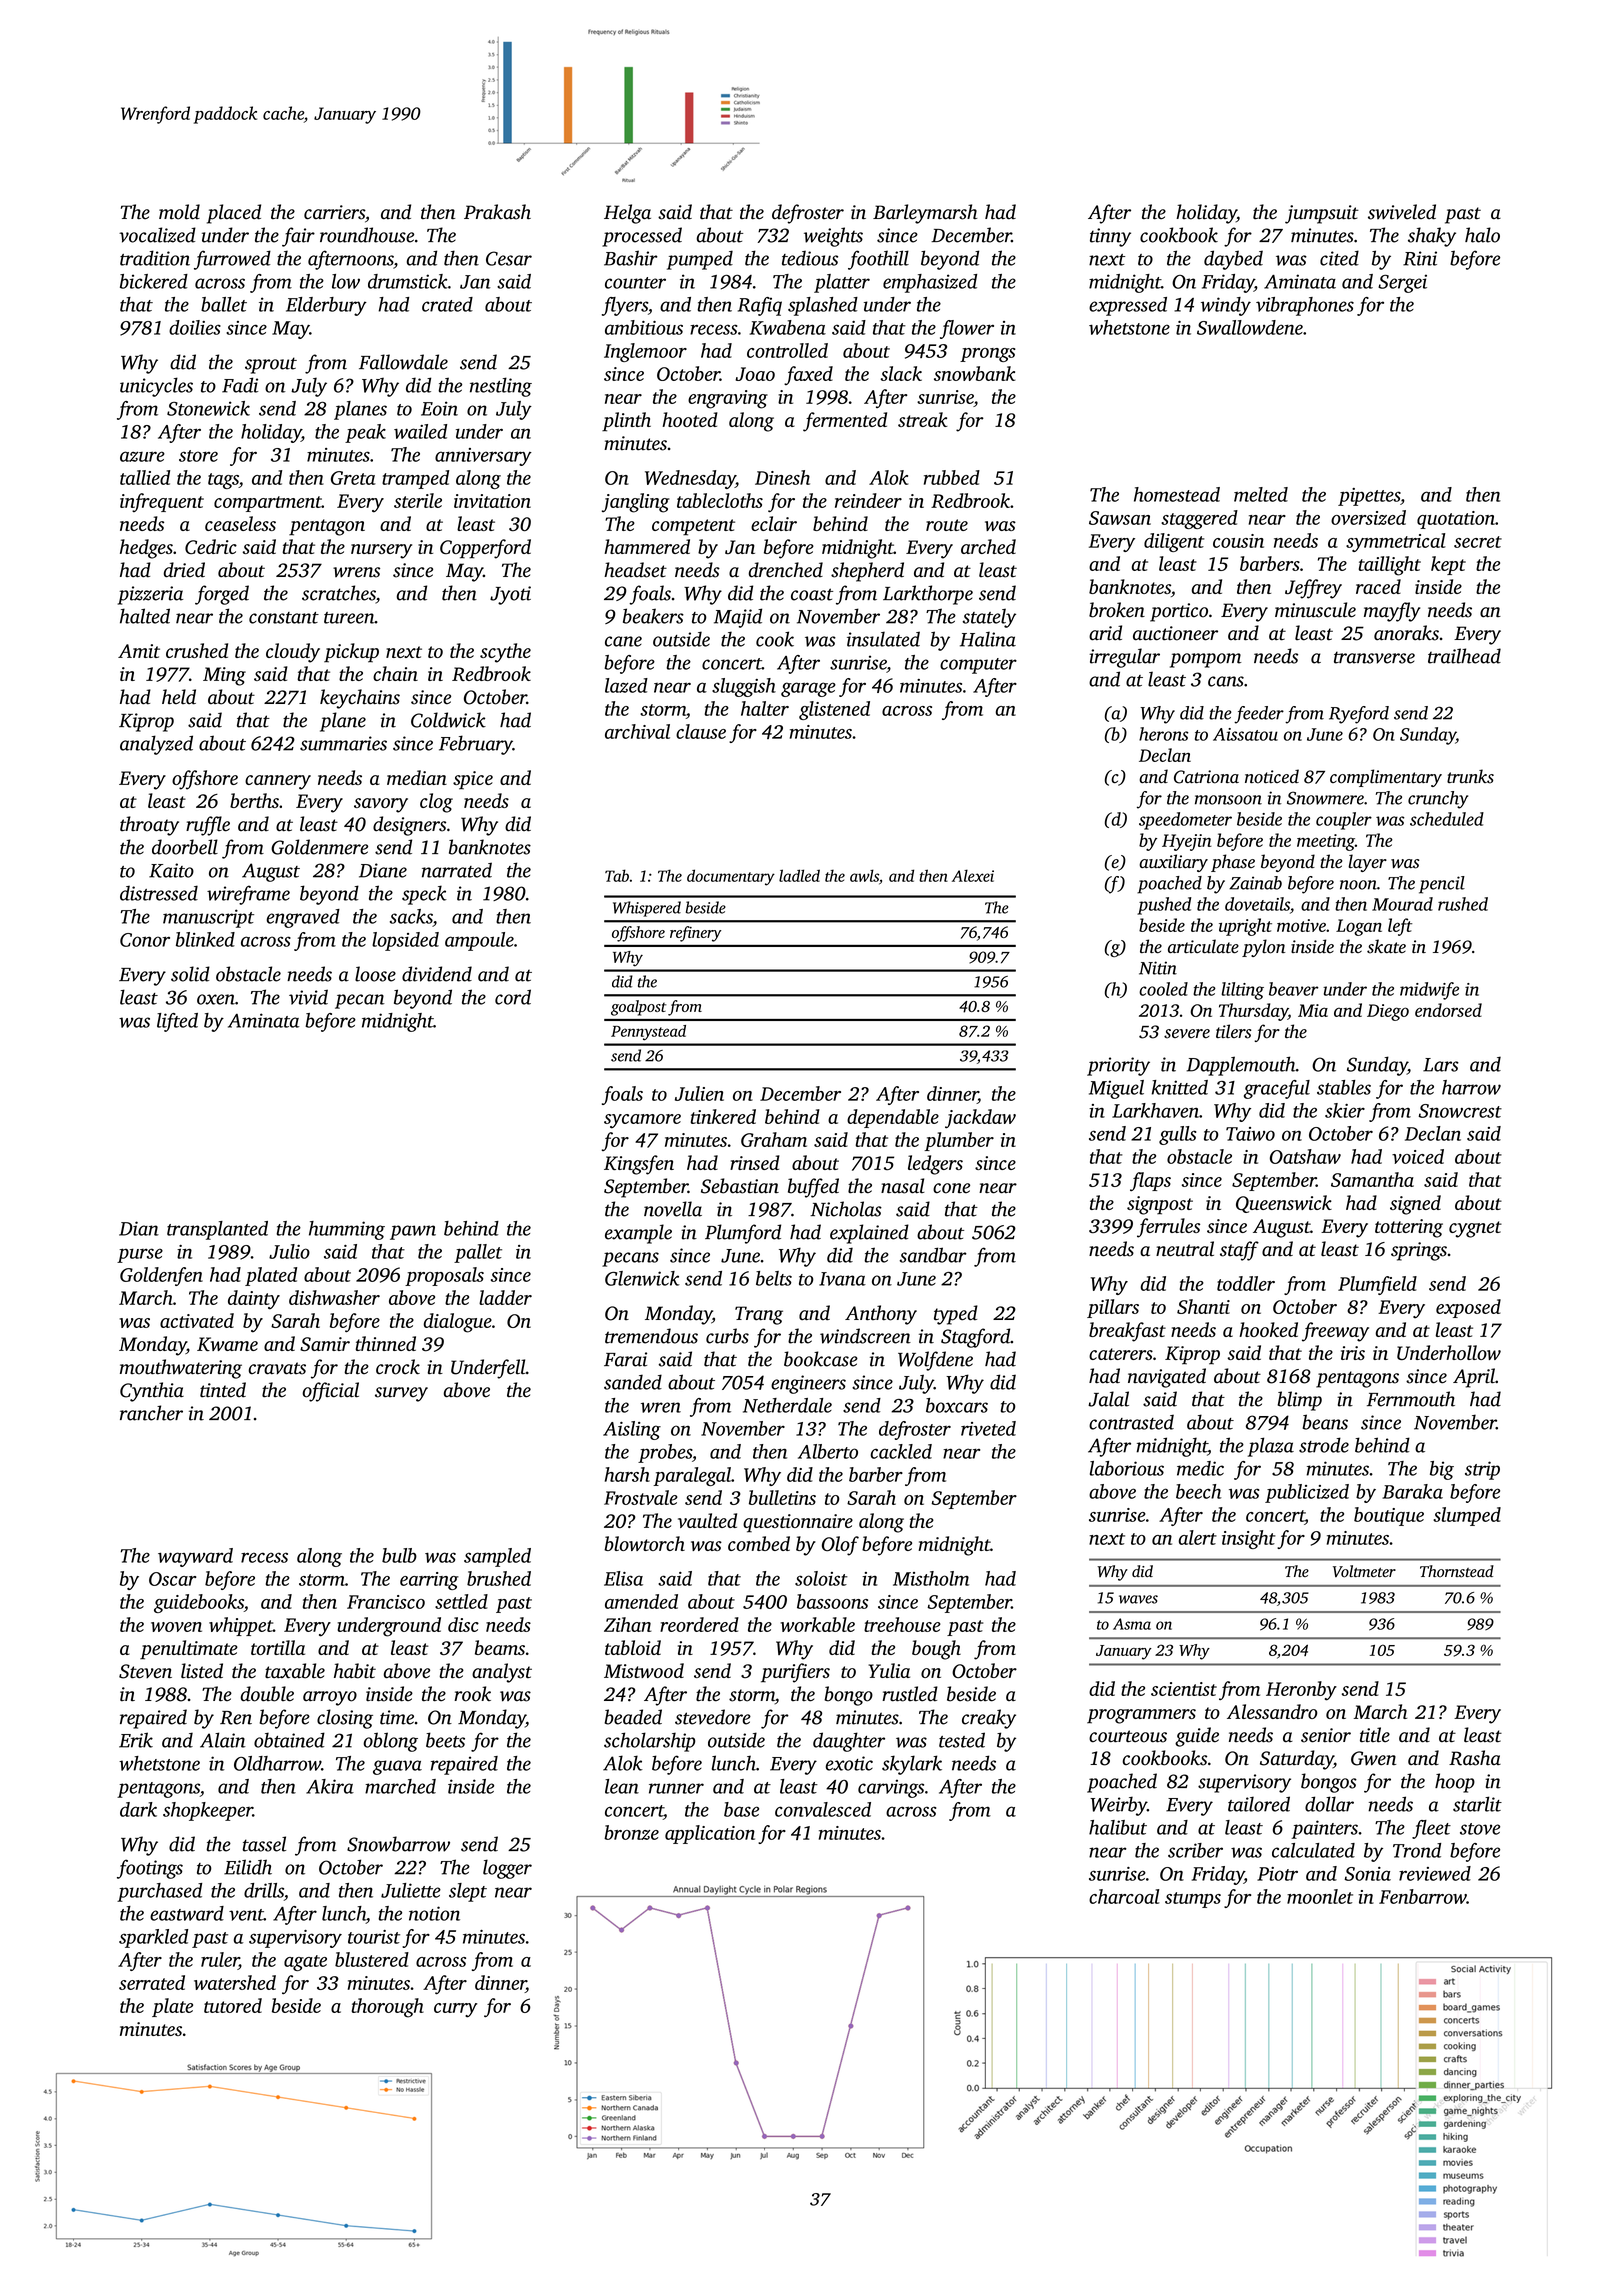 The width and height of the screenshot is (1620, 2292). What do you see at coordinates (1482, 235) in the screenshot?
I see `halo` at bounding box center [1482, 235].
